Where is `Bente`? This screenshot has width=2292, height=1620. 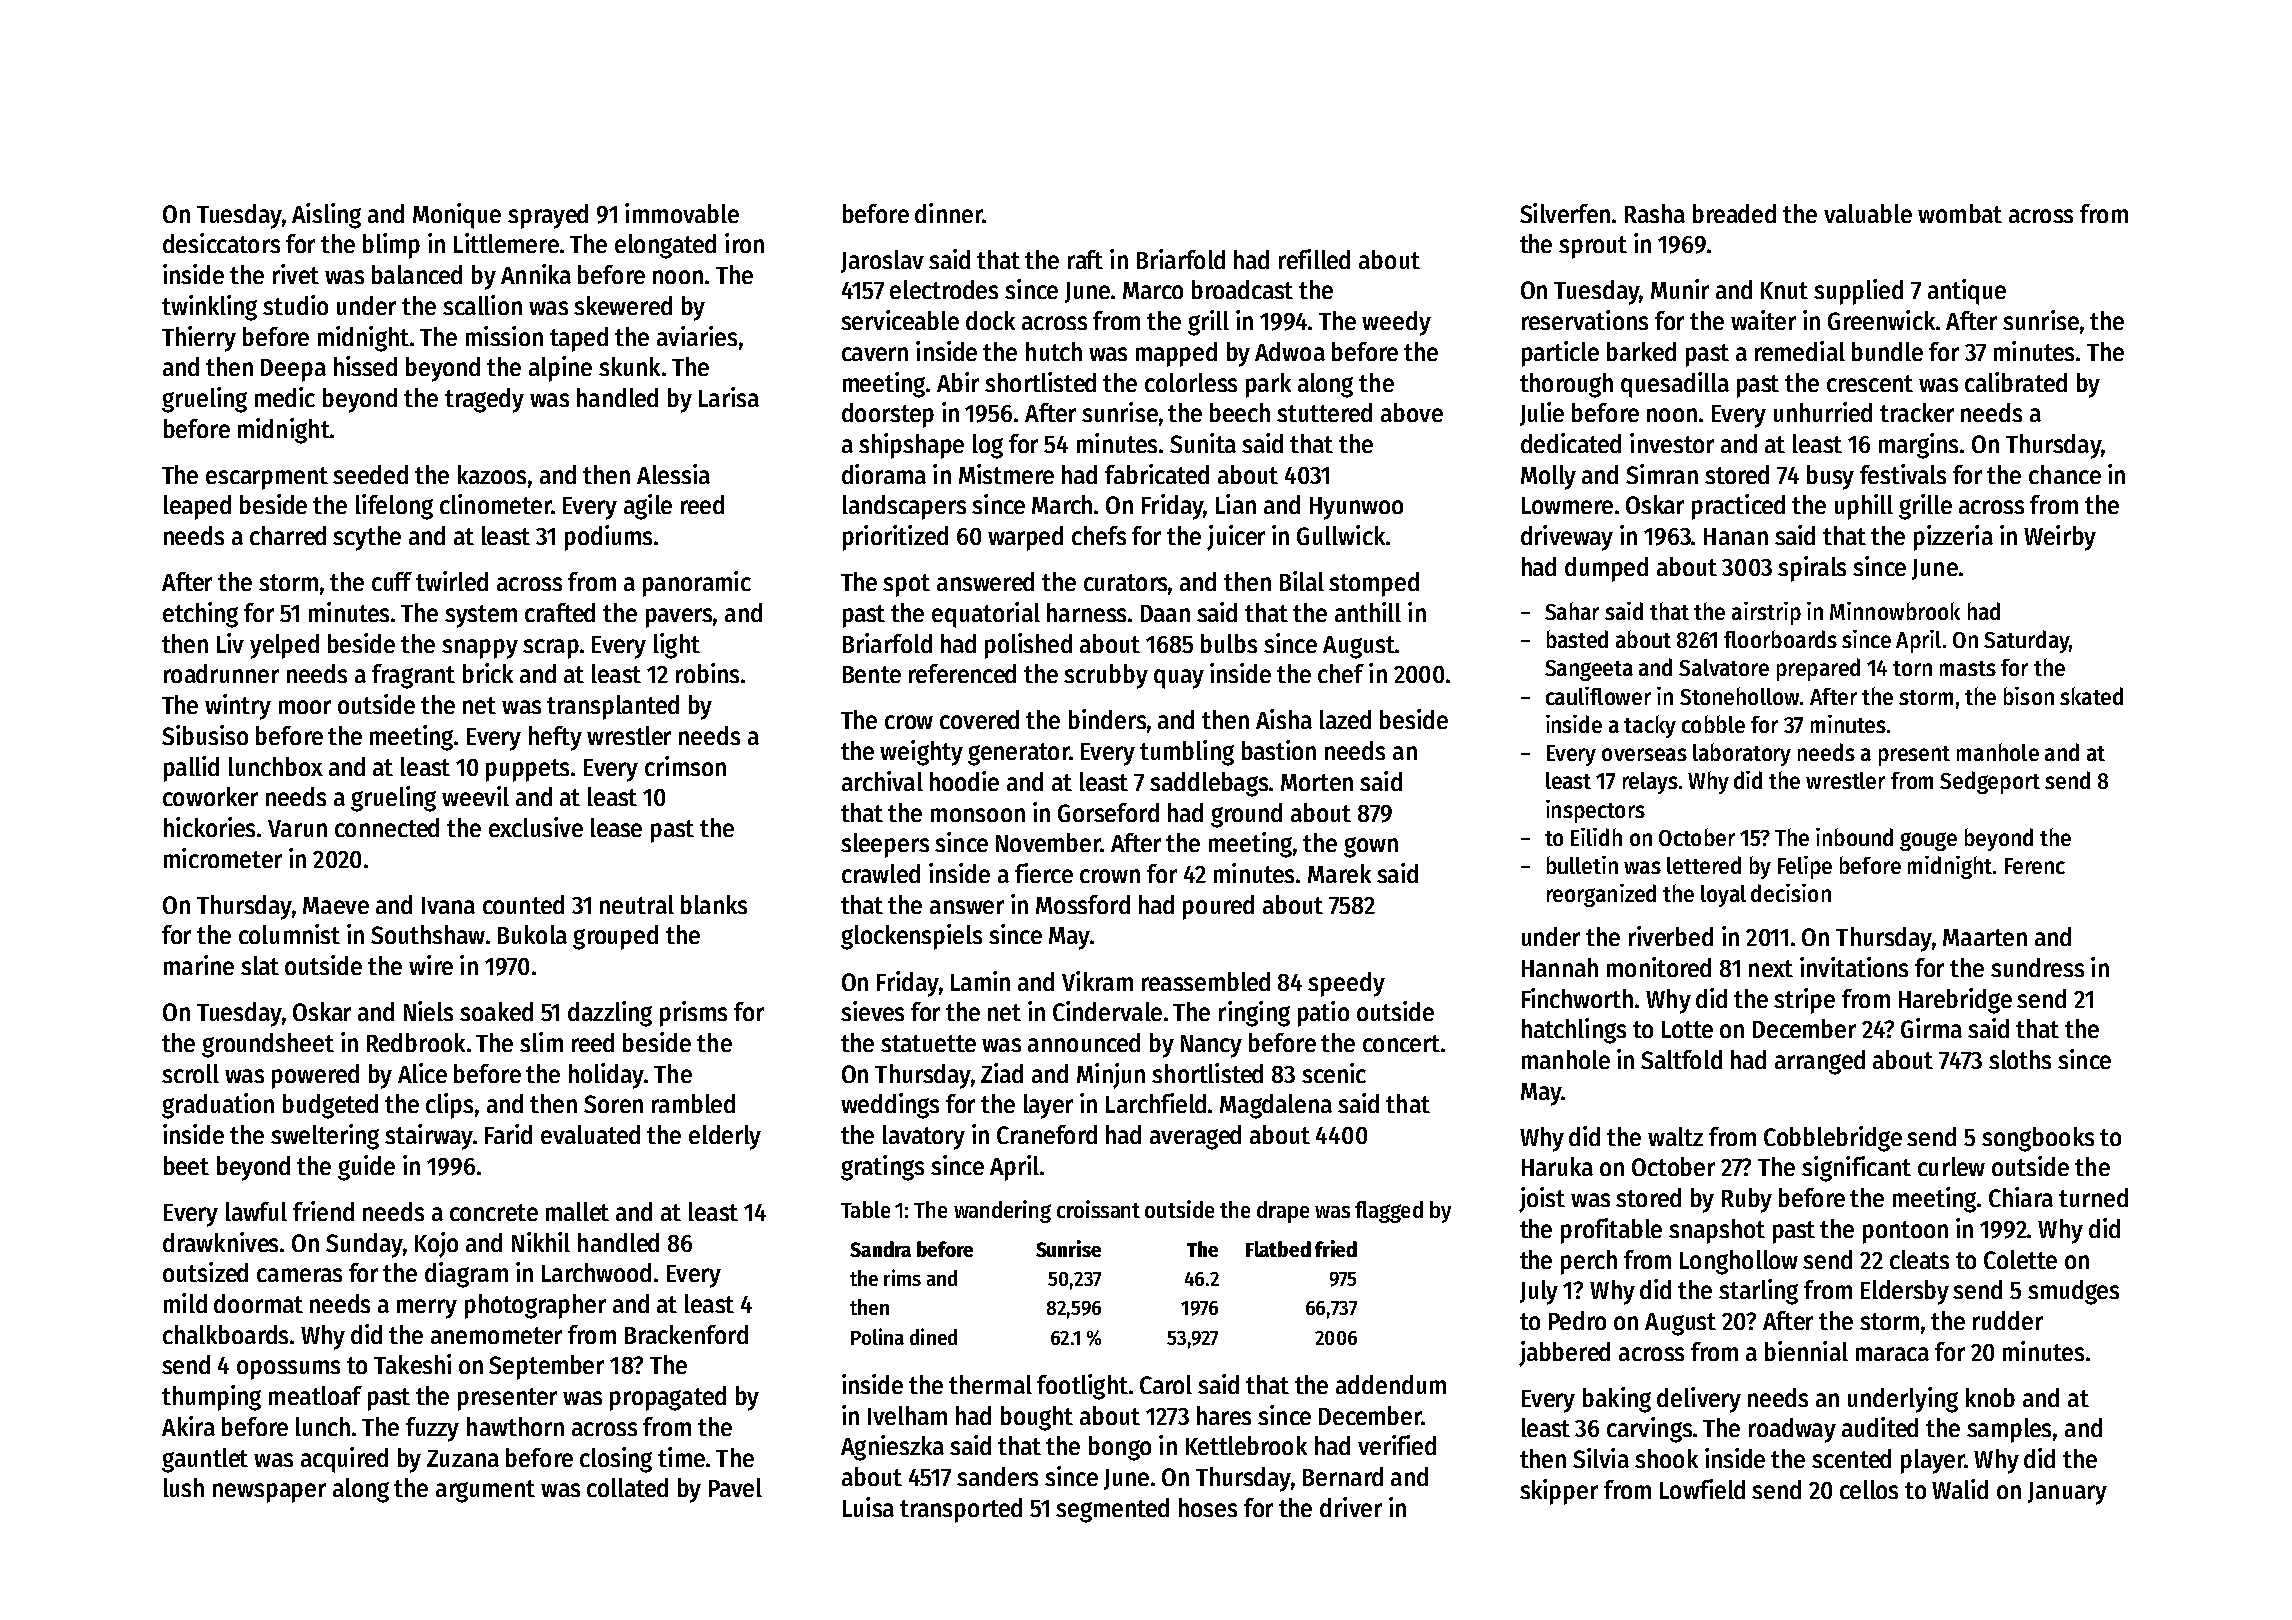 Bente is located at coordinates (872, 674).
